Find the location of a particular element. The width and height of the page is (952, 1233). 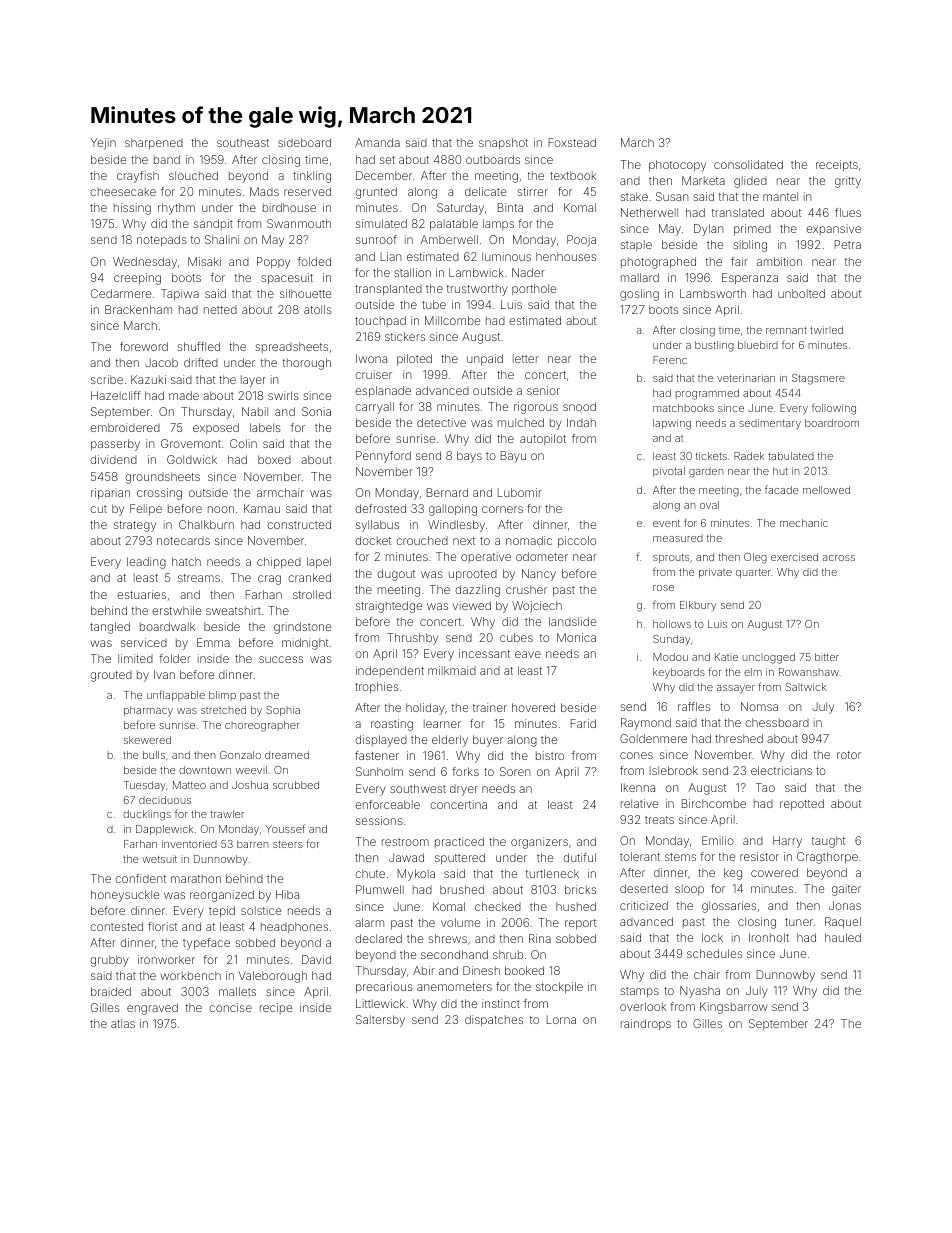

Nyasha is located at coordinates (700, 992).
